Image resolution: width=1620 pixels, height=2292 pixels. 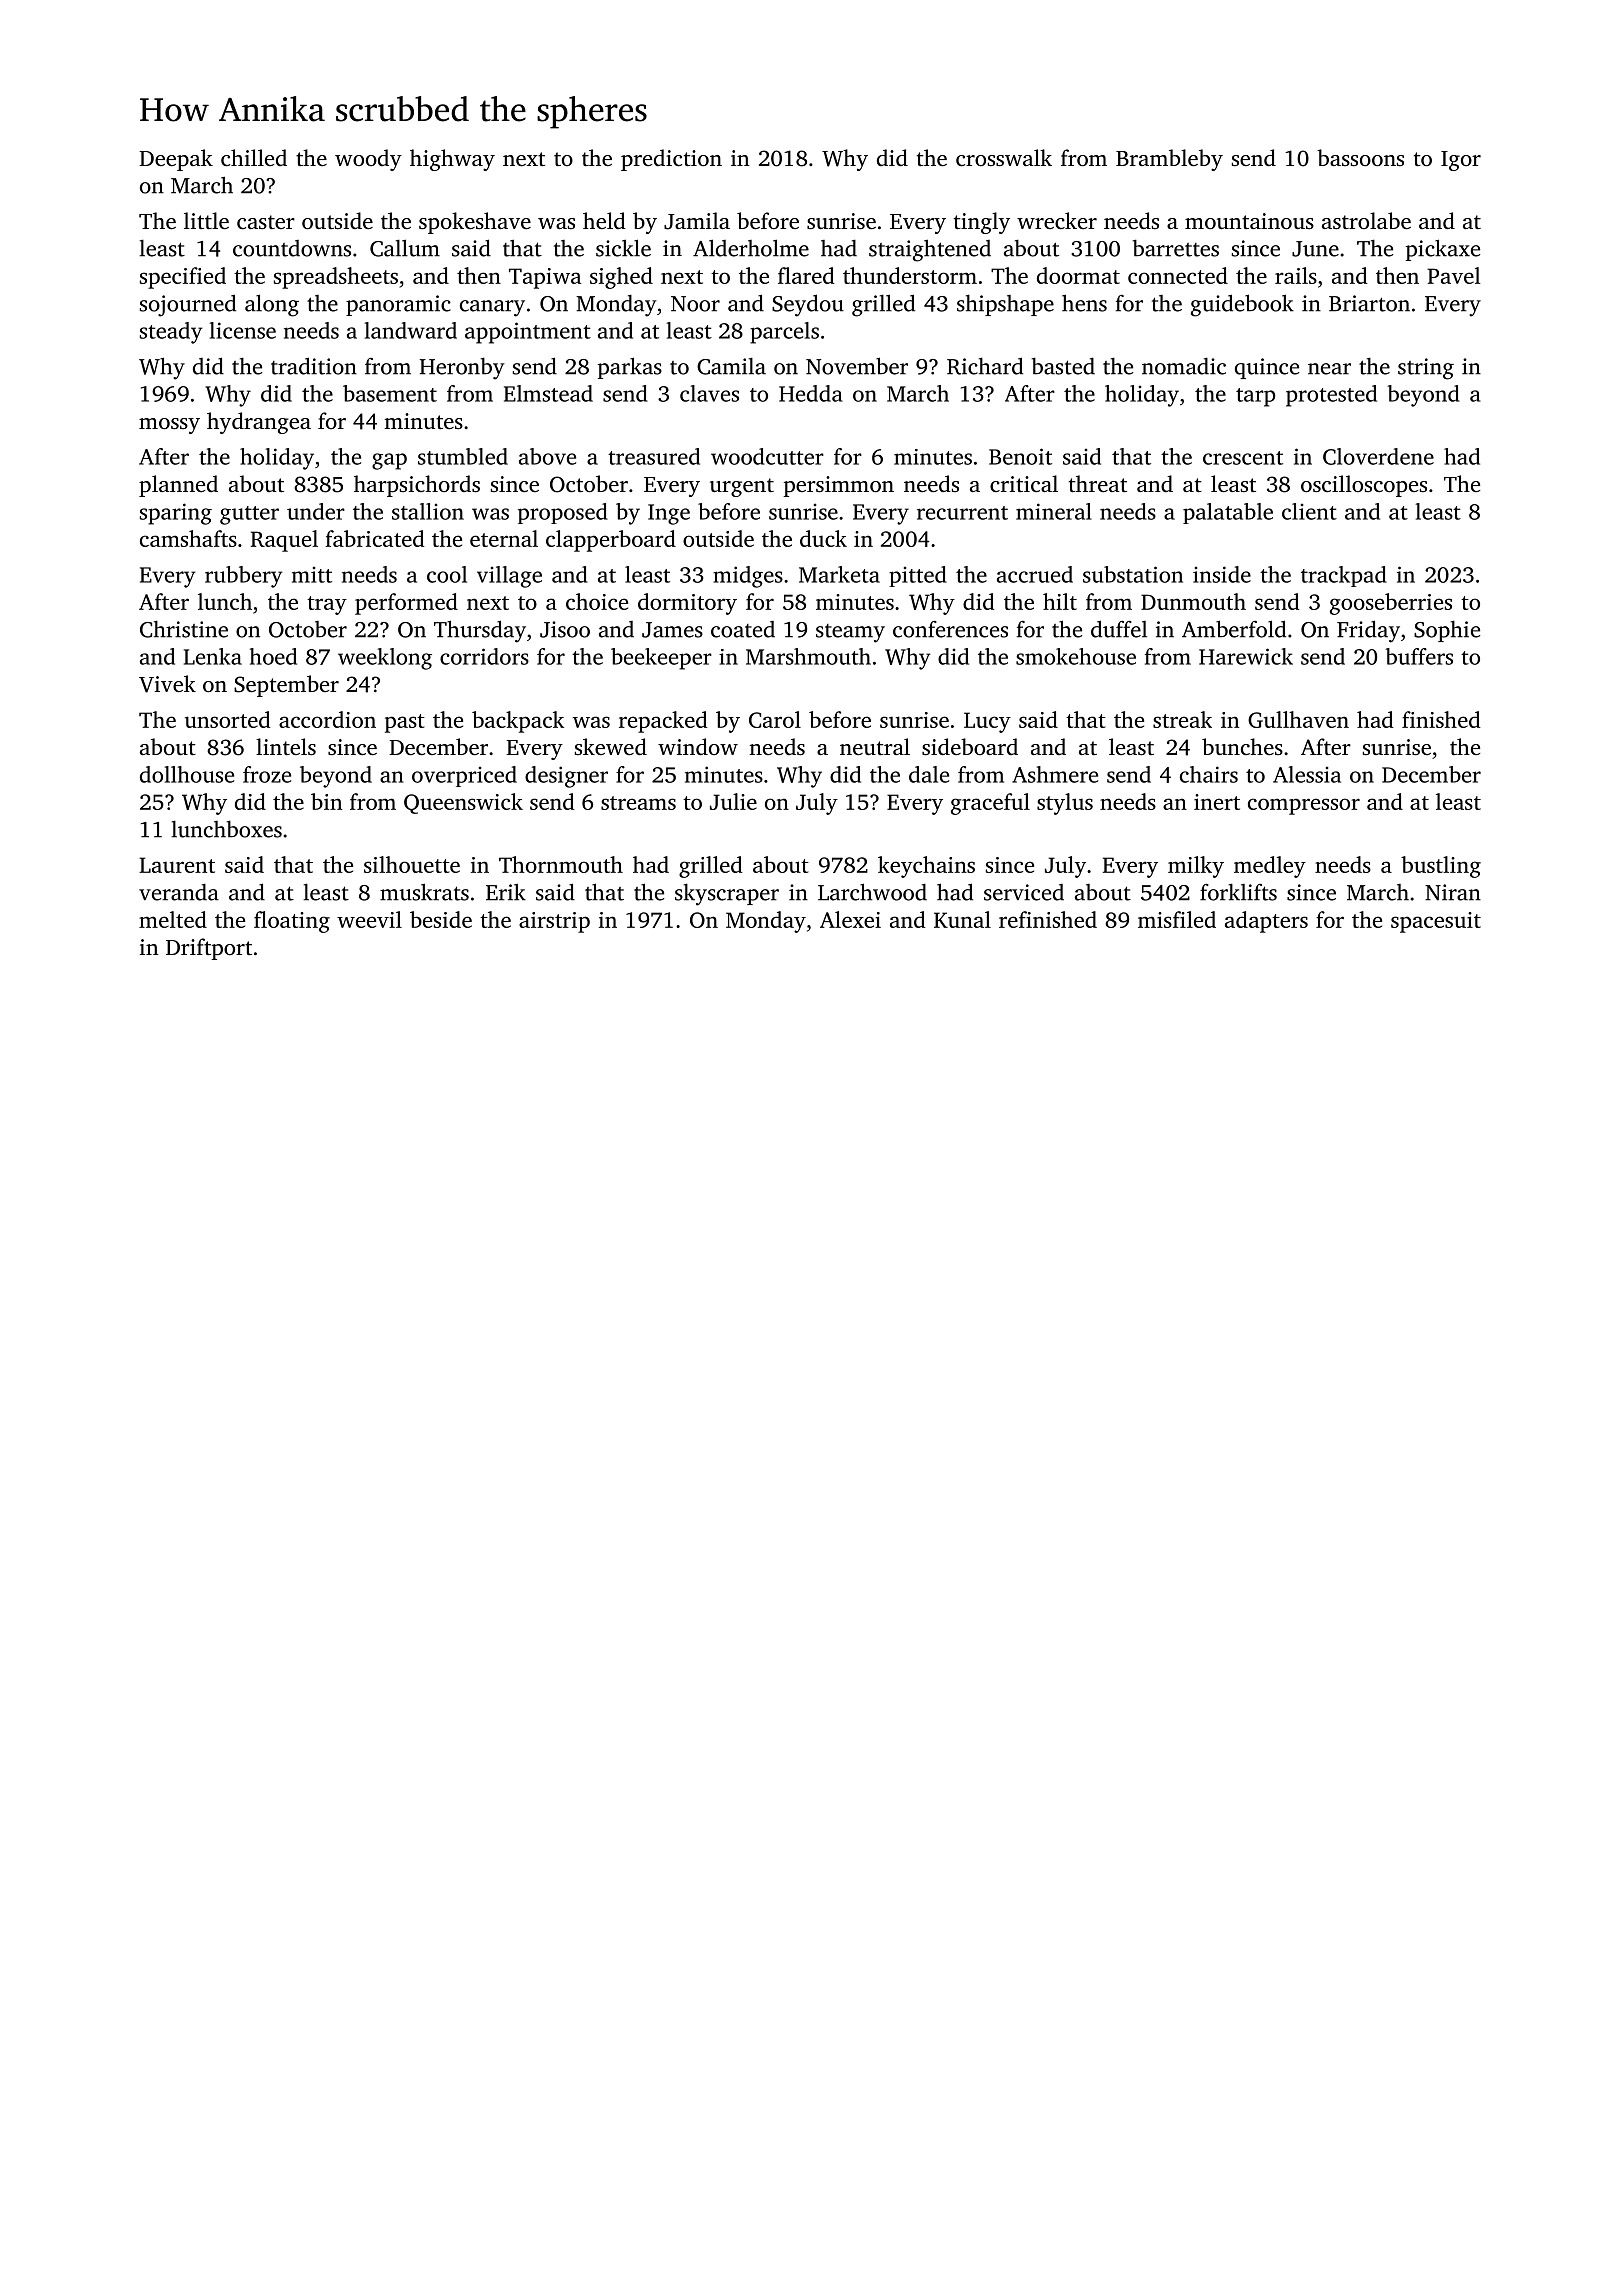 What do you see at coordinates (463, 456) in the image?
I see `stumbled` at bounding box center [463, 456].
